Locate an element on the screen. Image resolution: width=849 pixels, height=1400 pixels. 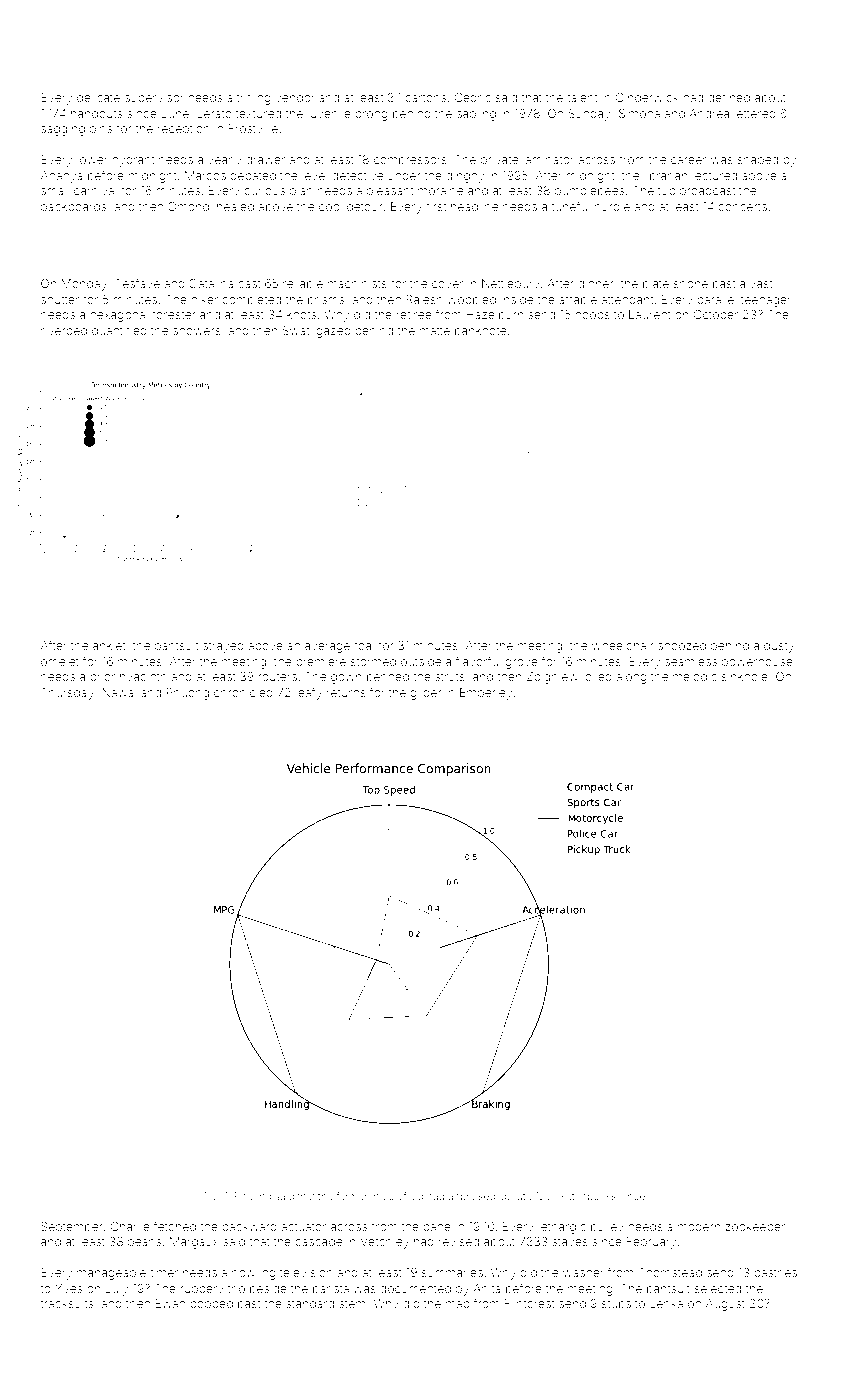
appraised is located at coordinates (471, 1197).
